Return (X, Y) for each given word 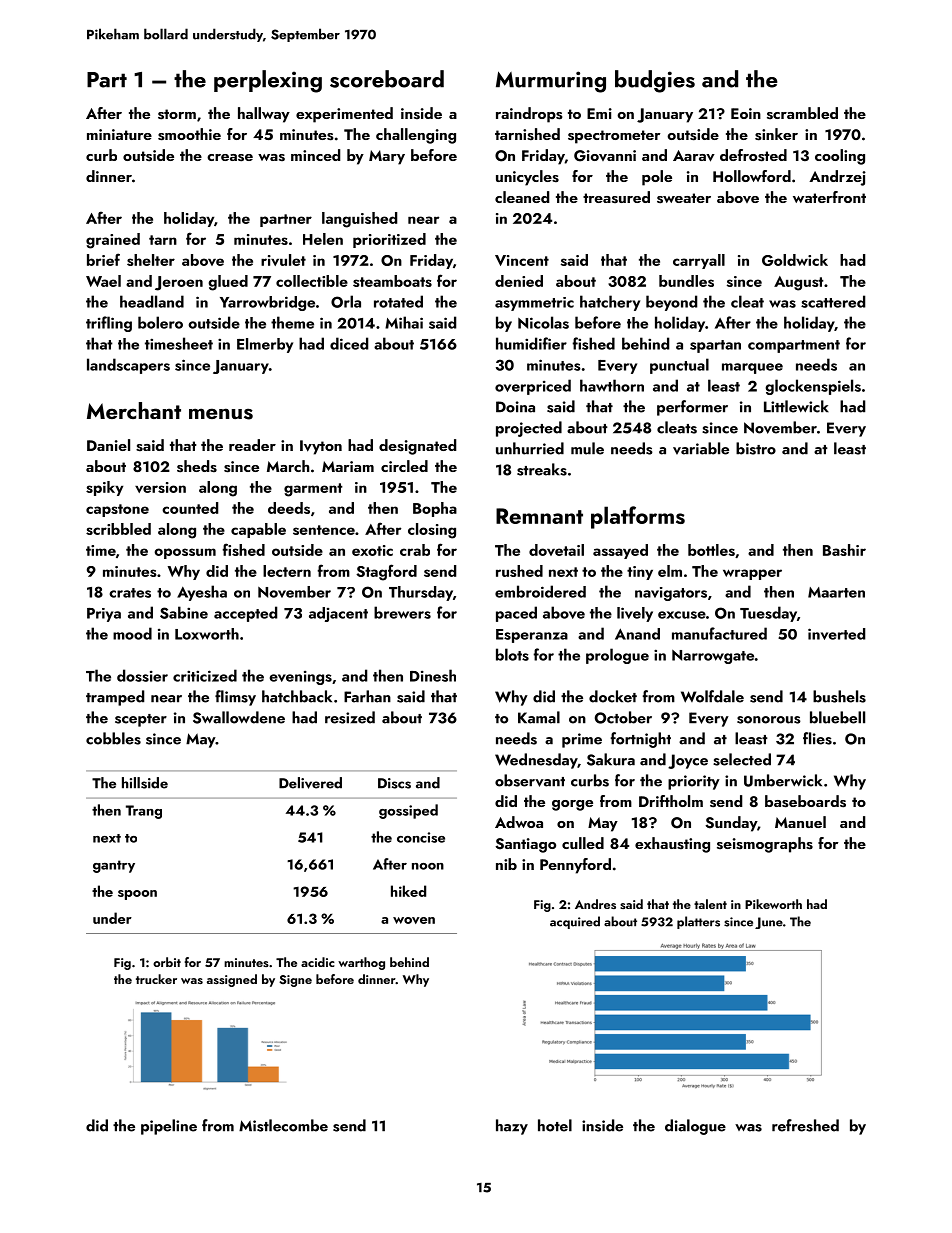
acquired (575, 922)
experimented (344, 115)
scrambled (802, 113)
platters (698, 922)
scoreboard (387, 79)
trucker (156, 979)
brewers (402, 612)
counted (190, 508)
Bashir (844, 550)
